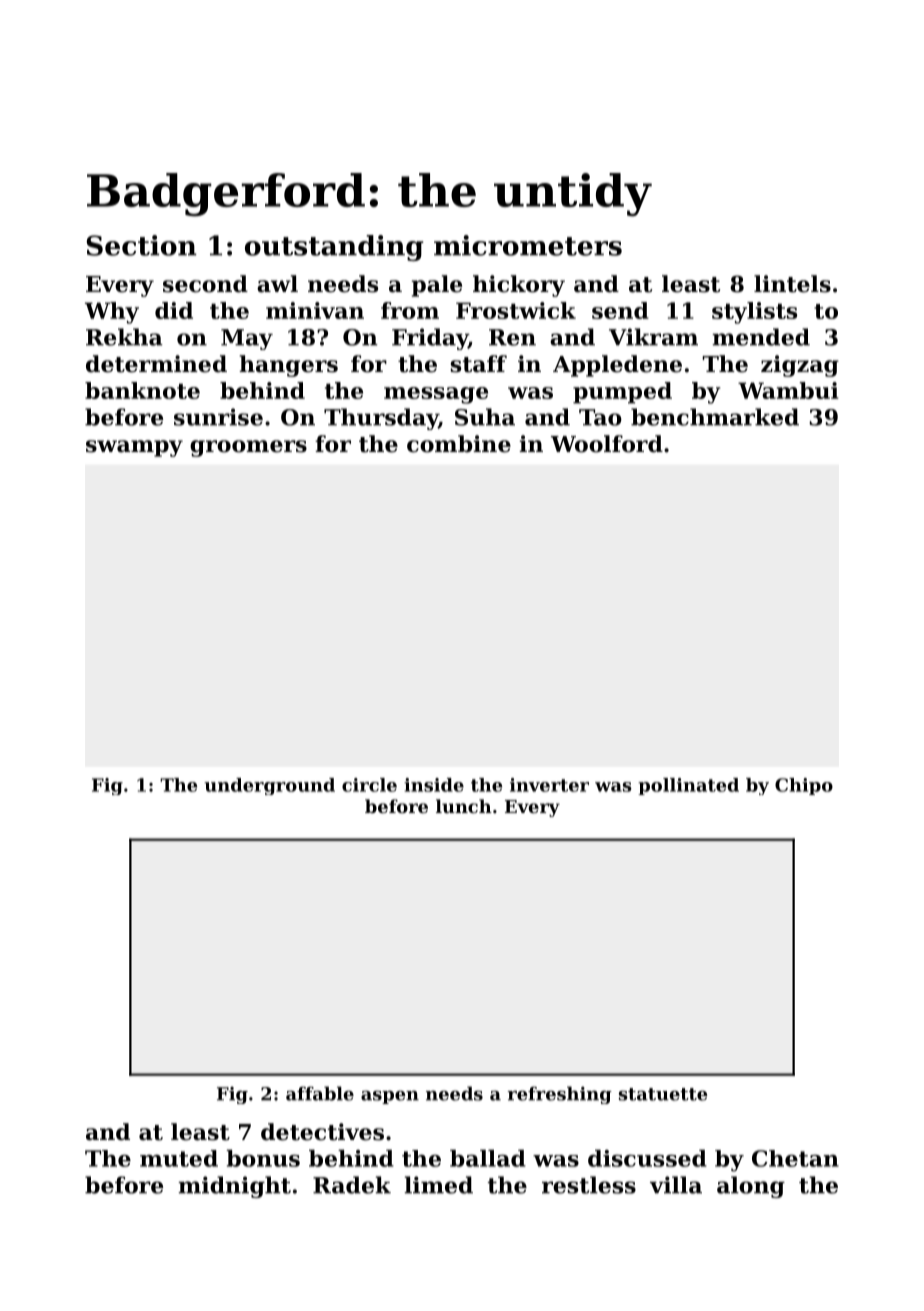 This document has width=924, height=1311. I want to click on pollinated, so click(688, 786).
